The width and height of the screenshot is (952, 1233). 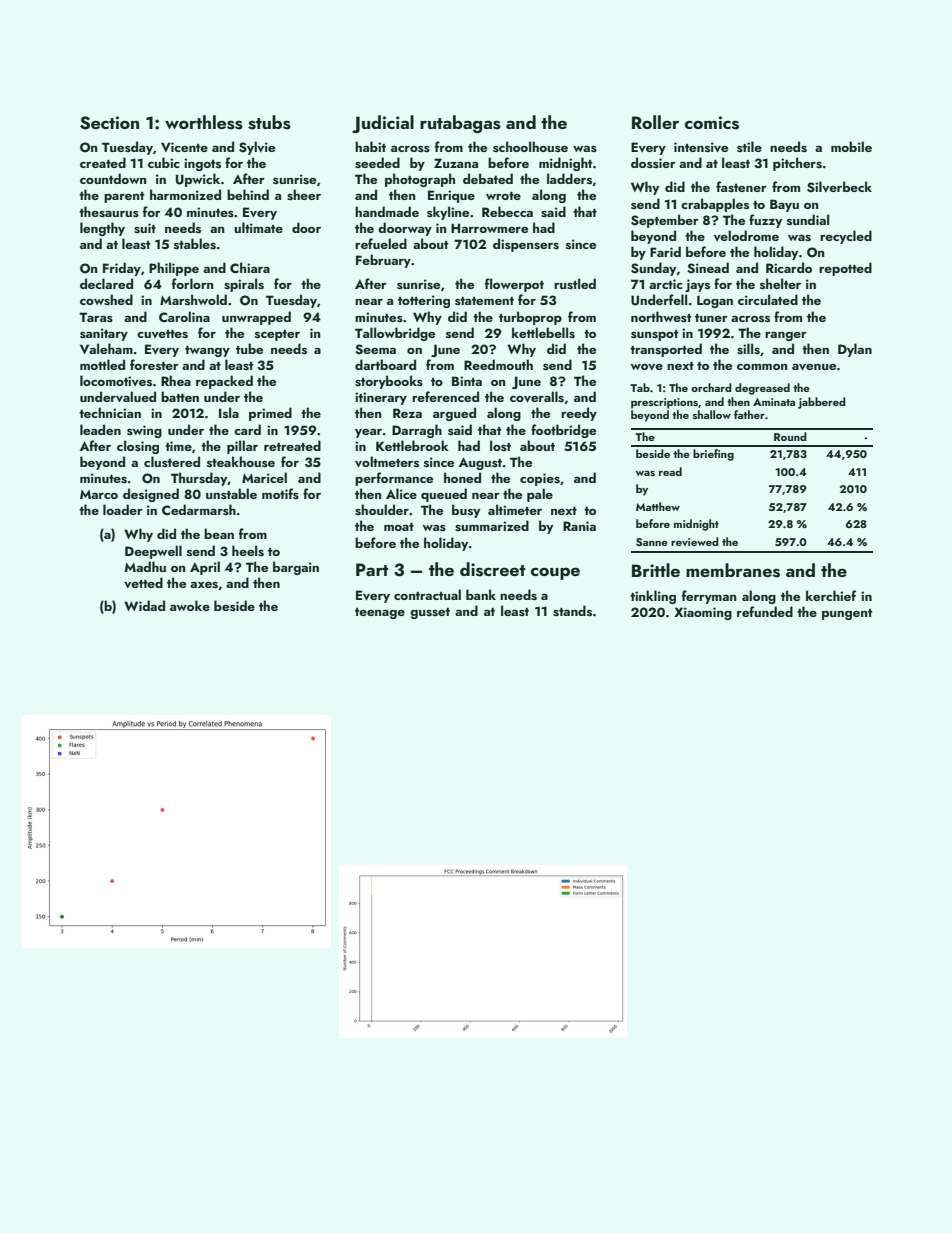 What do you see at coordinates (658, 506) in the screenshot?
I see `Matthew` at bounding box center [658, 506].
